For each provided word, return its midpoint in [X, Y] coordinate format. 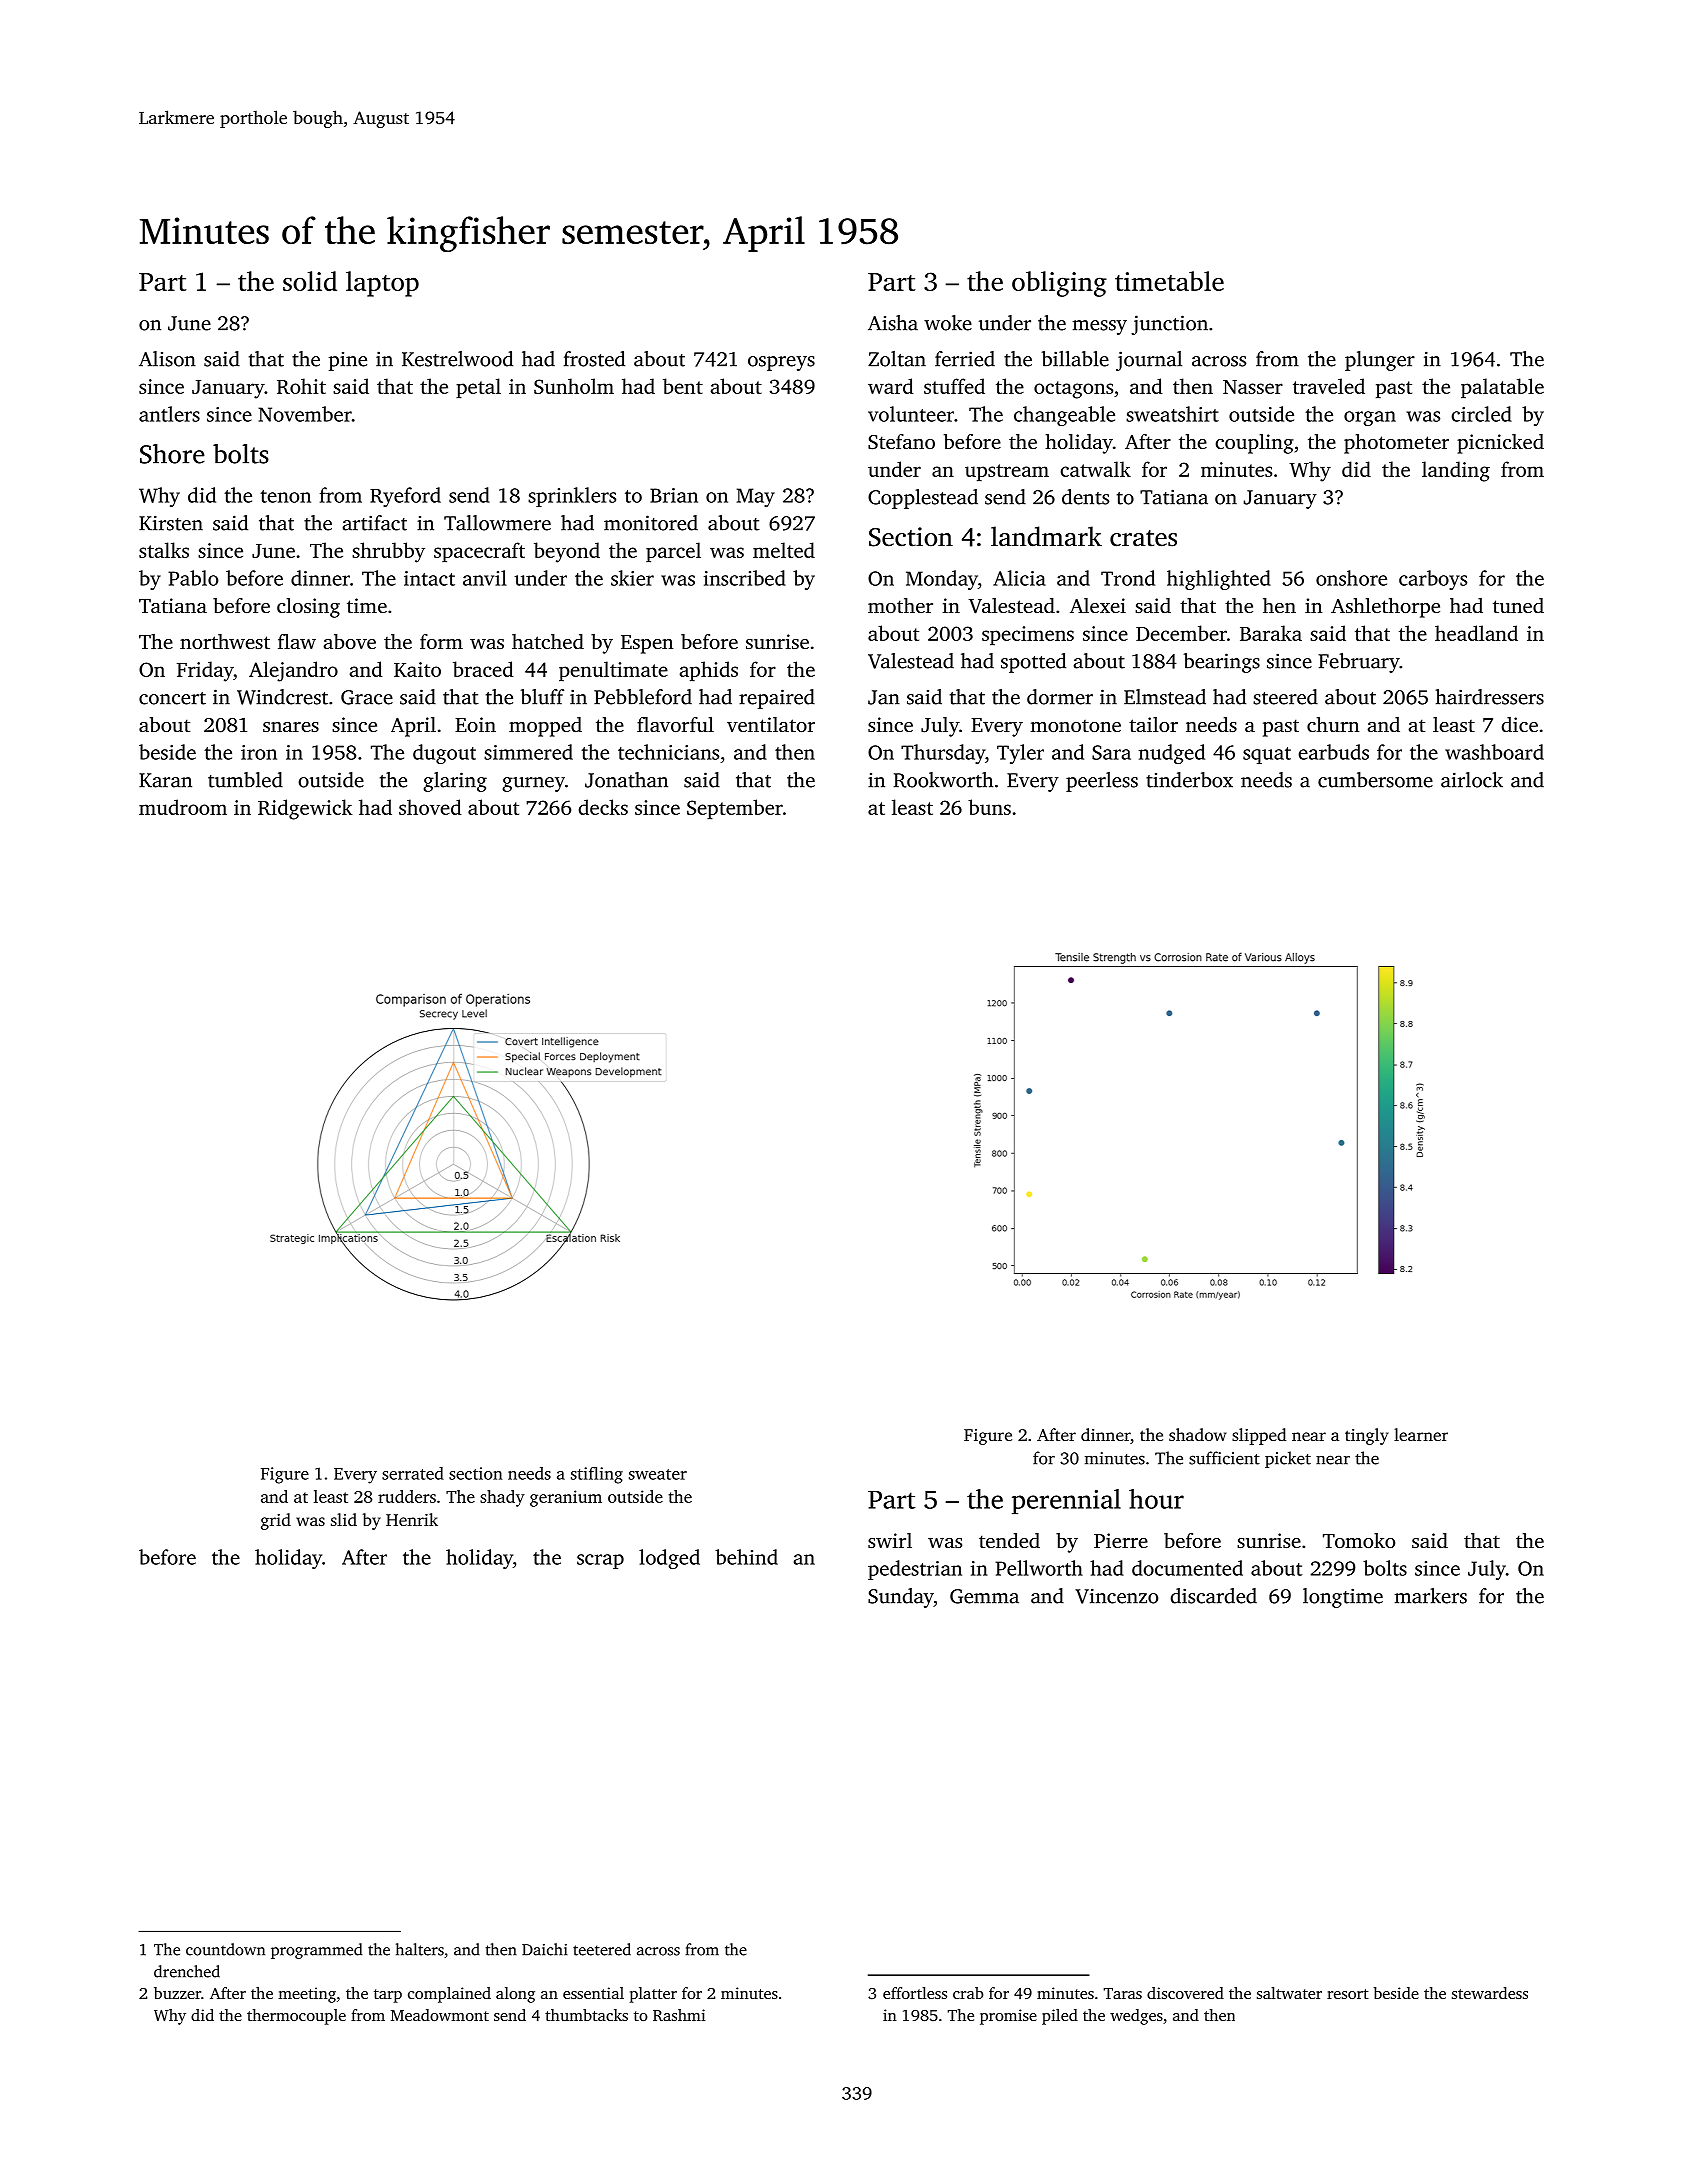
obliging [1059, 284]
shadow [1197, 1434]
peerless [1102, 782]
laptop [382, 284]
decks [603, 807]
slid [344, 1519]
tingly [1367, 1436]
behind [746, 1557]
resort [1348, 1994]
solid [310, 281]
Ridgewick [305, 809]
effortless [915, 1993]
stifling [597, 1475]
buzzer [177, 1993]
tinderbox [1189, 780]
